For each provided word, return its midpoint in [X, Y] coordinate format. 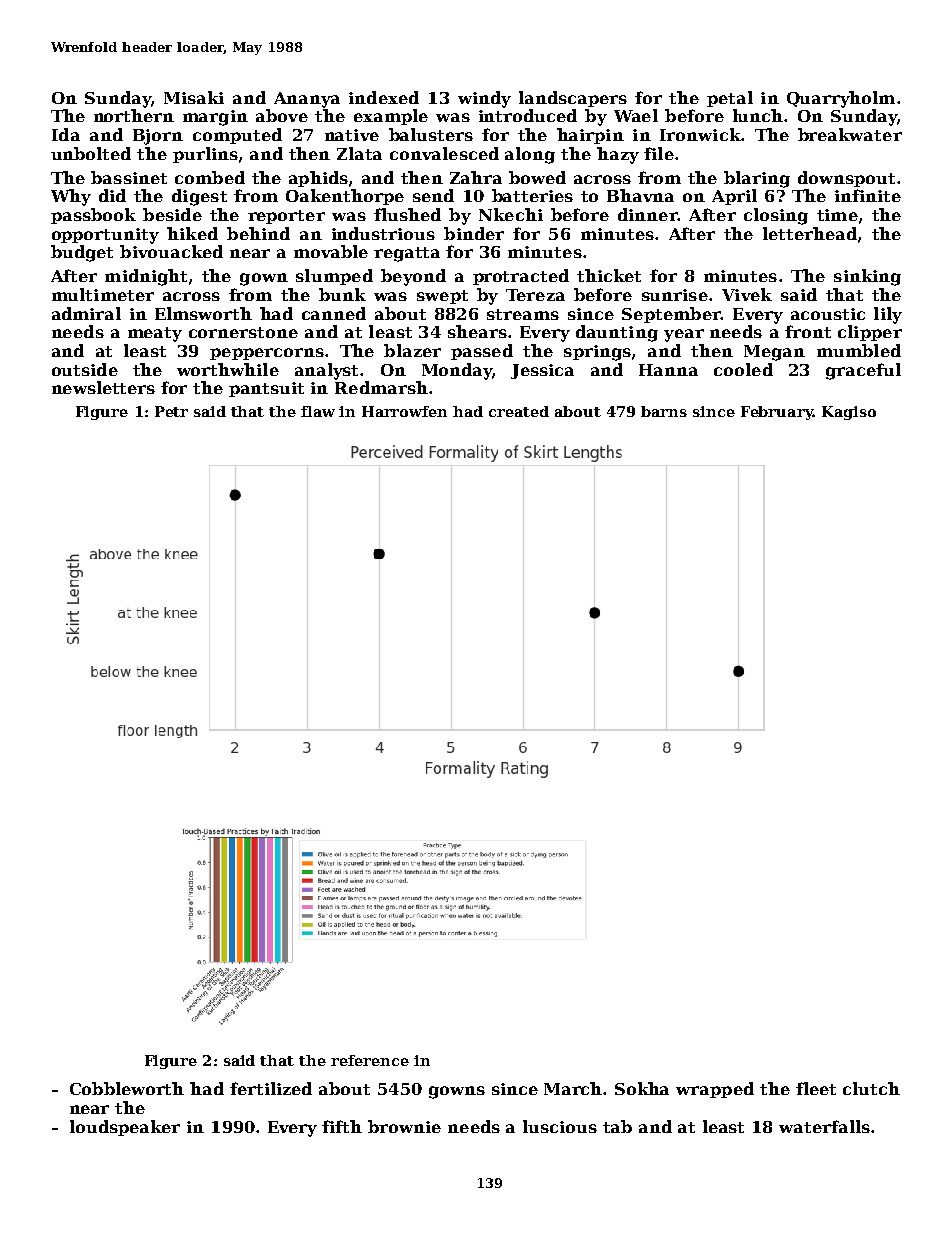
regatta [407, 254]
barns [664, 411]
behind [258, 233]
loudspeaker [125, 1128]
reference [370, 1060]
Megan [774, 353]
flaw [318, 411]
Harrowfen [404, 411]
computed [237, 136]
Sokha [642, 1088]
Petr [171, 411]
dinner [647, 214]
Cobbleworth [127, 1088]
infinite [868, 195]
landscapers [573, 99]
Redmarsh [381, 387]
